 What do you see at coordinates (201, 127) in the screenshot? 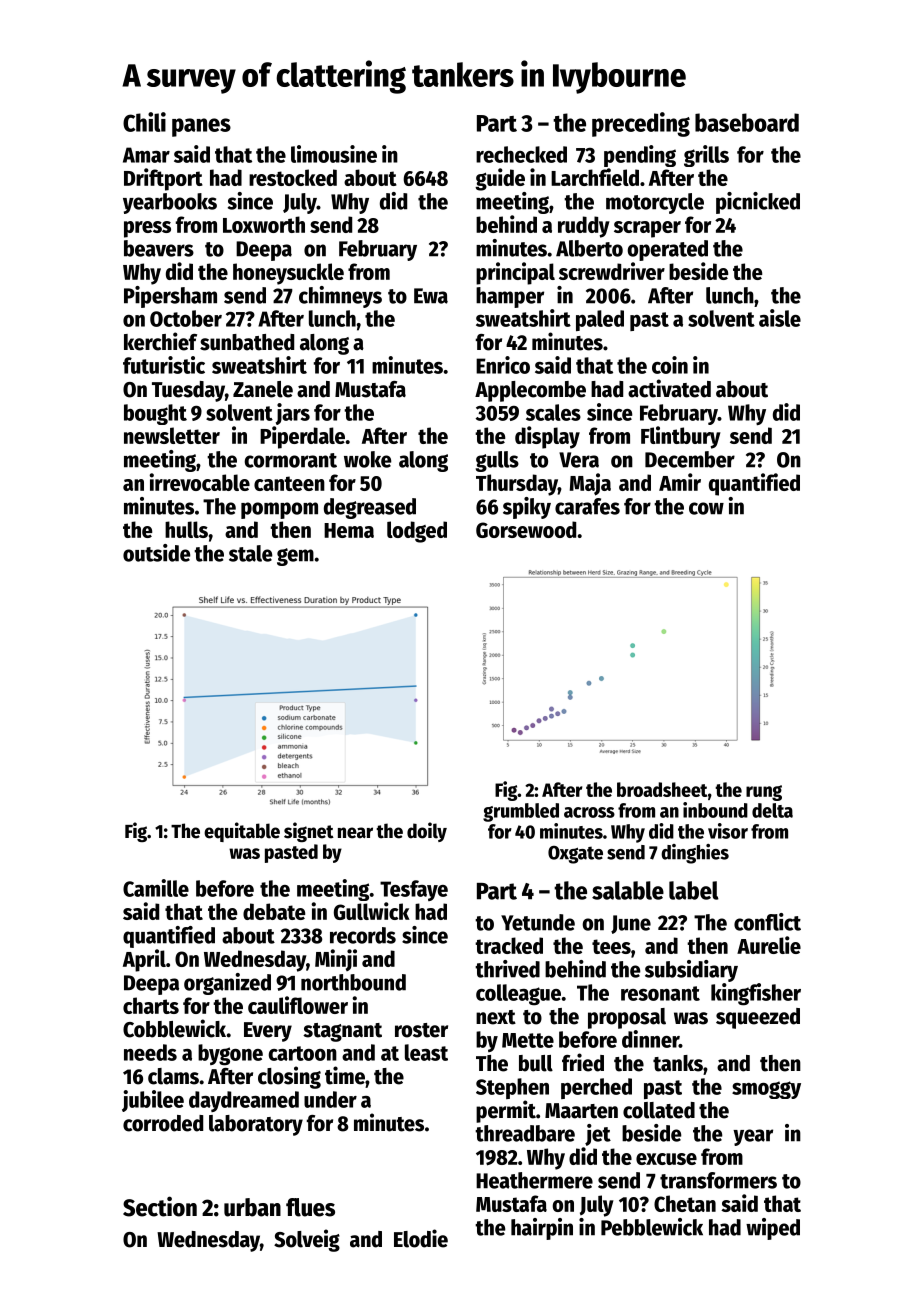
I see `panes` at bounding box center [201, 127].
